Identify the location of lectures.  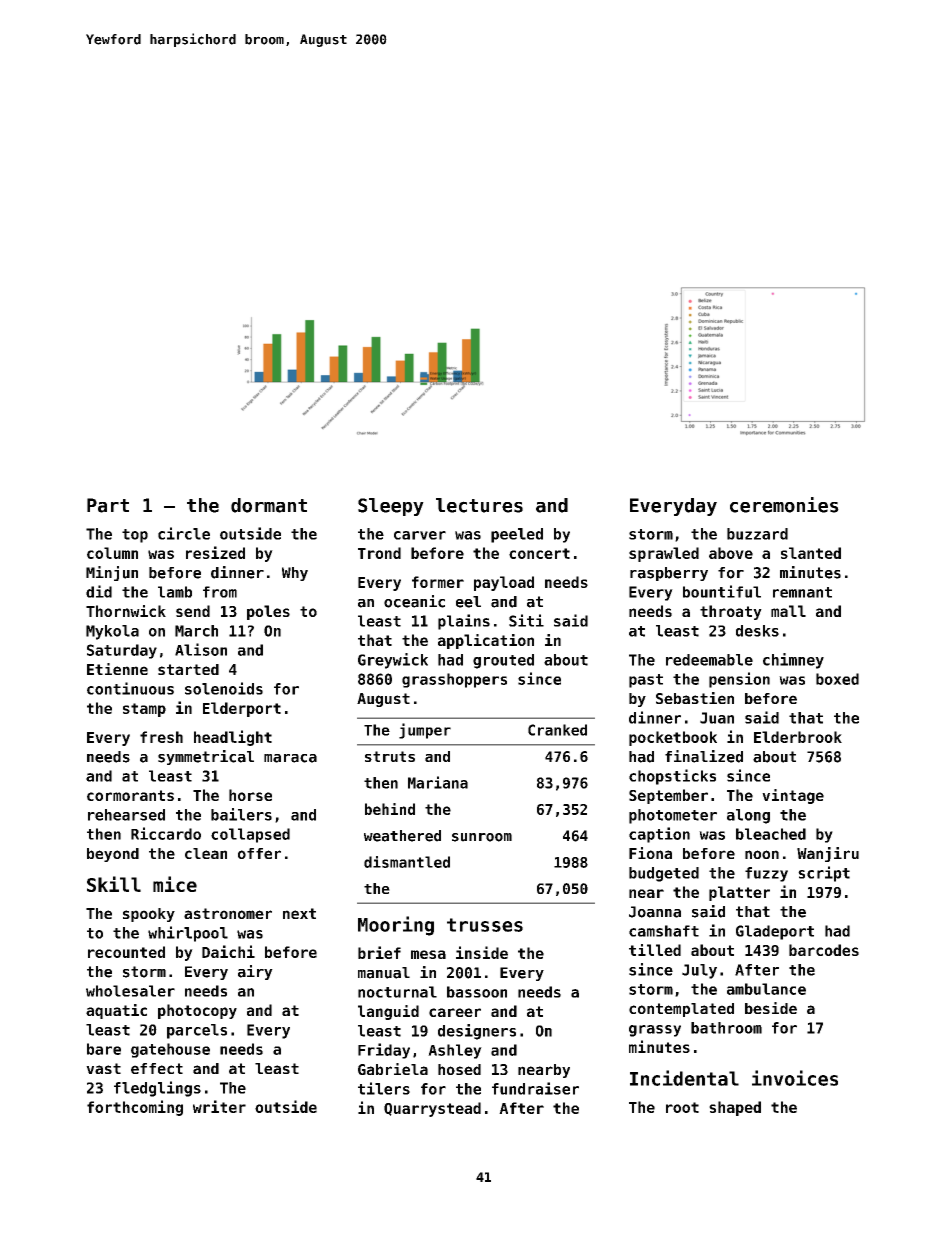
(479, 505).
